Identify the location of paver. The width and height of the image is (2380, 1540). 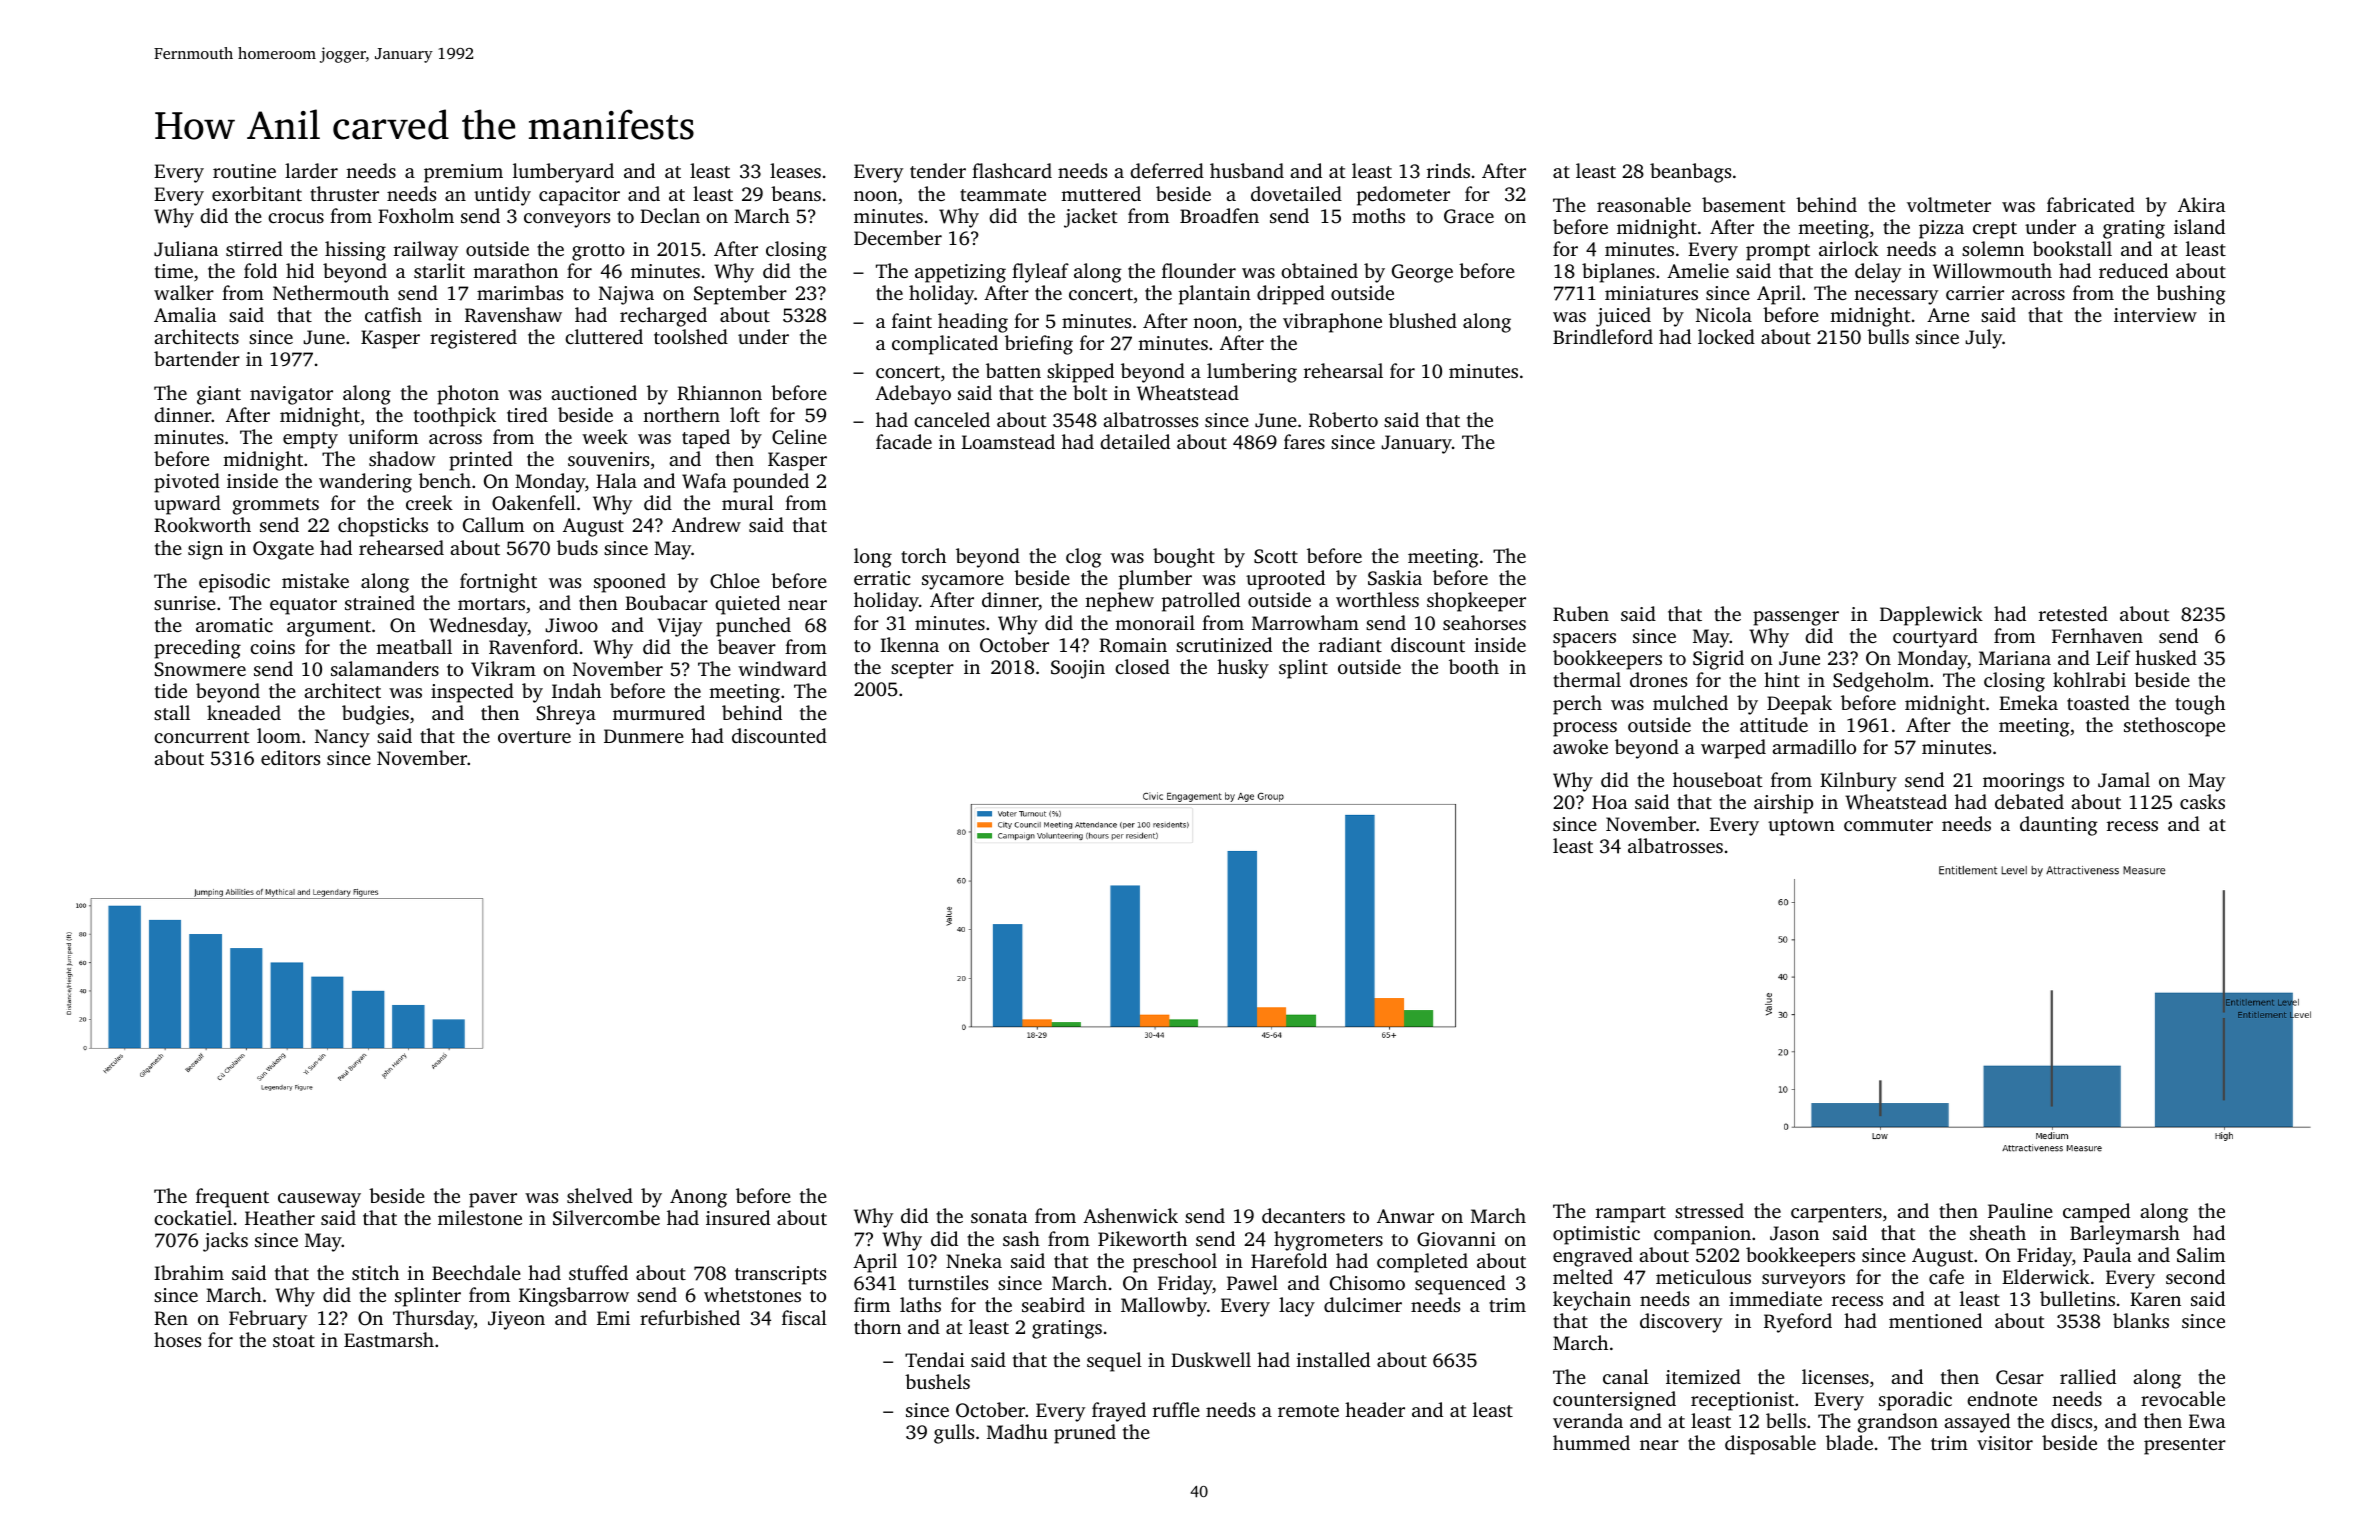
(493, 1200).
